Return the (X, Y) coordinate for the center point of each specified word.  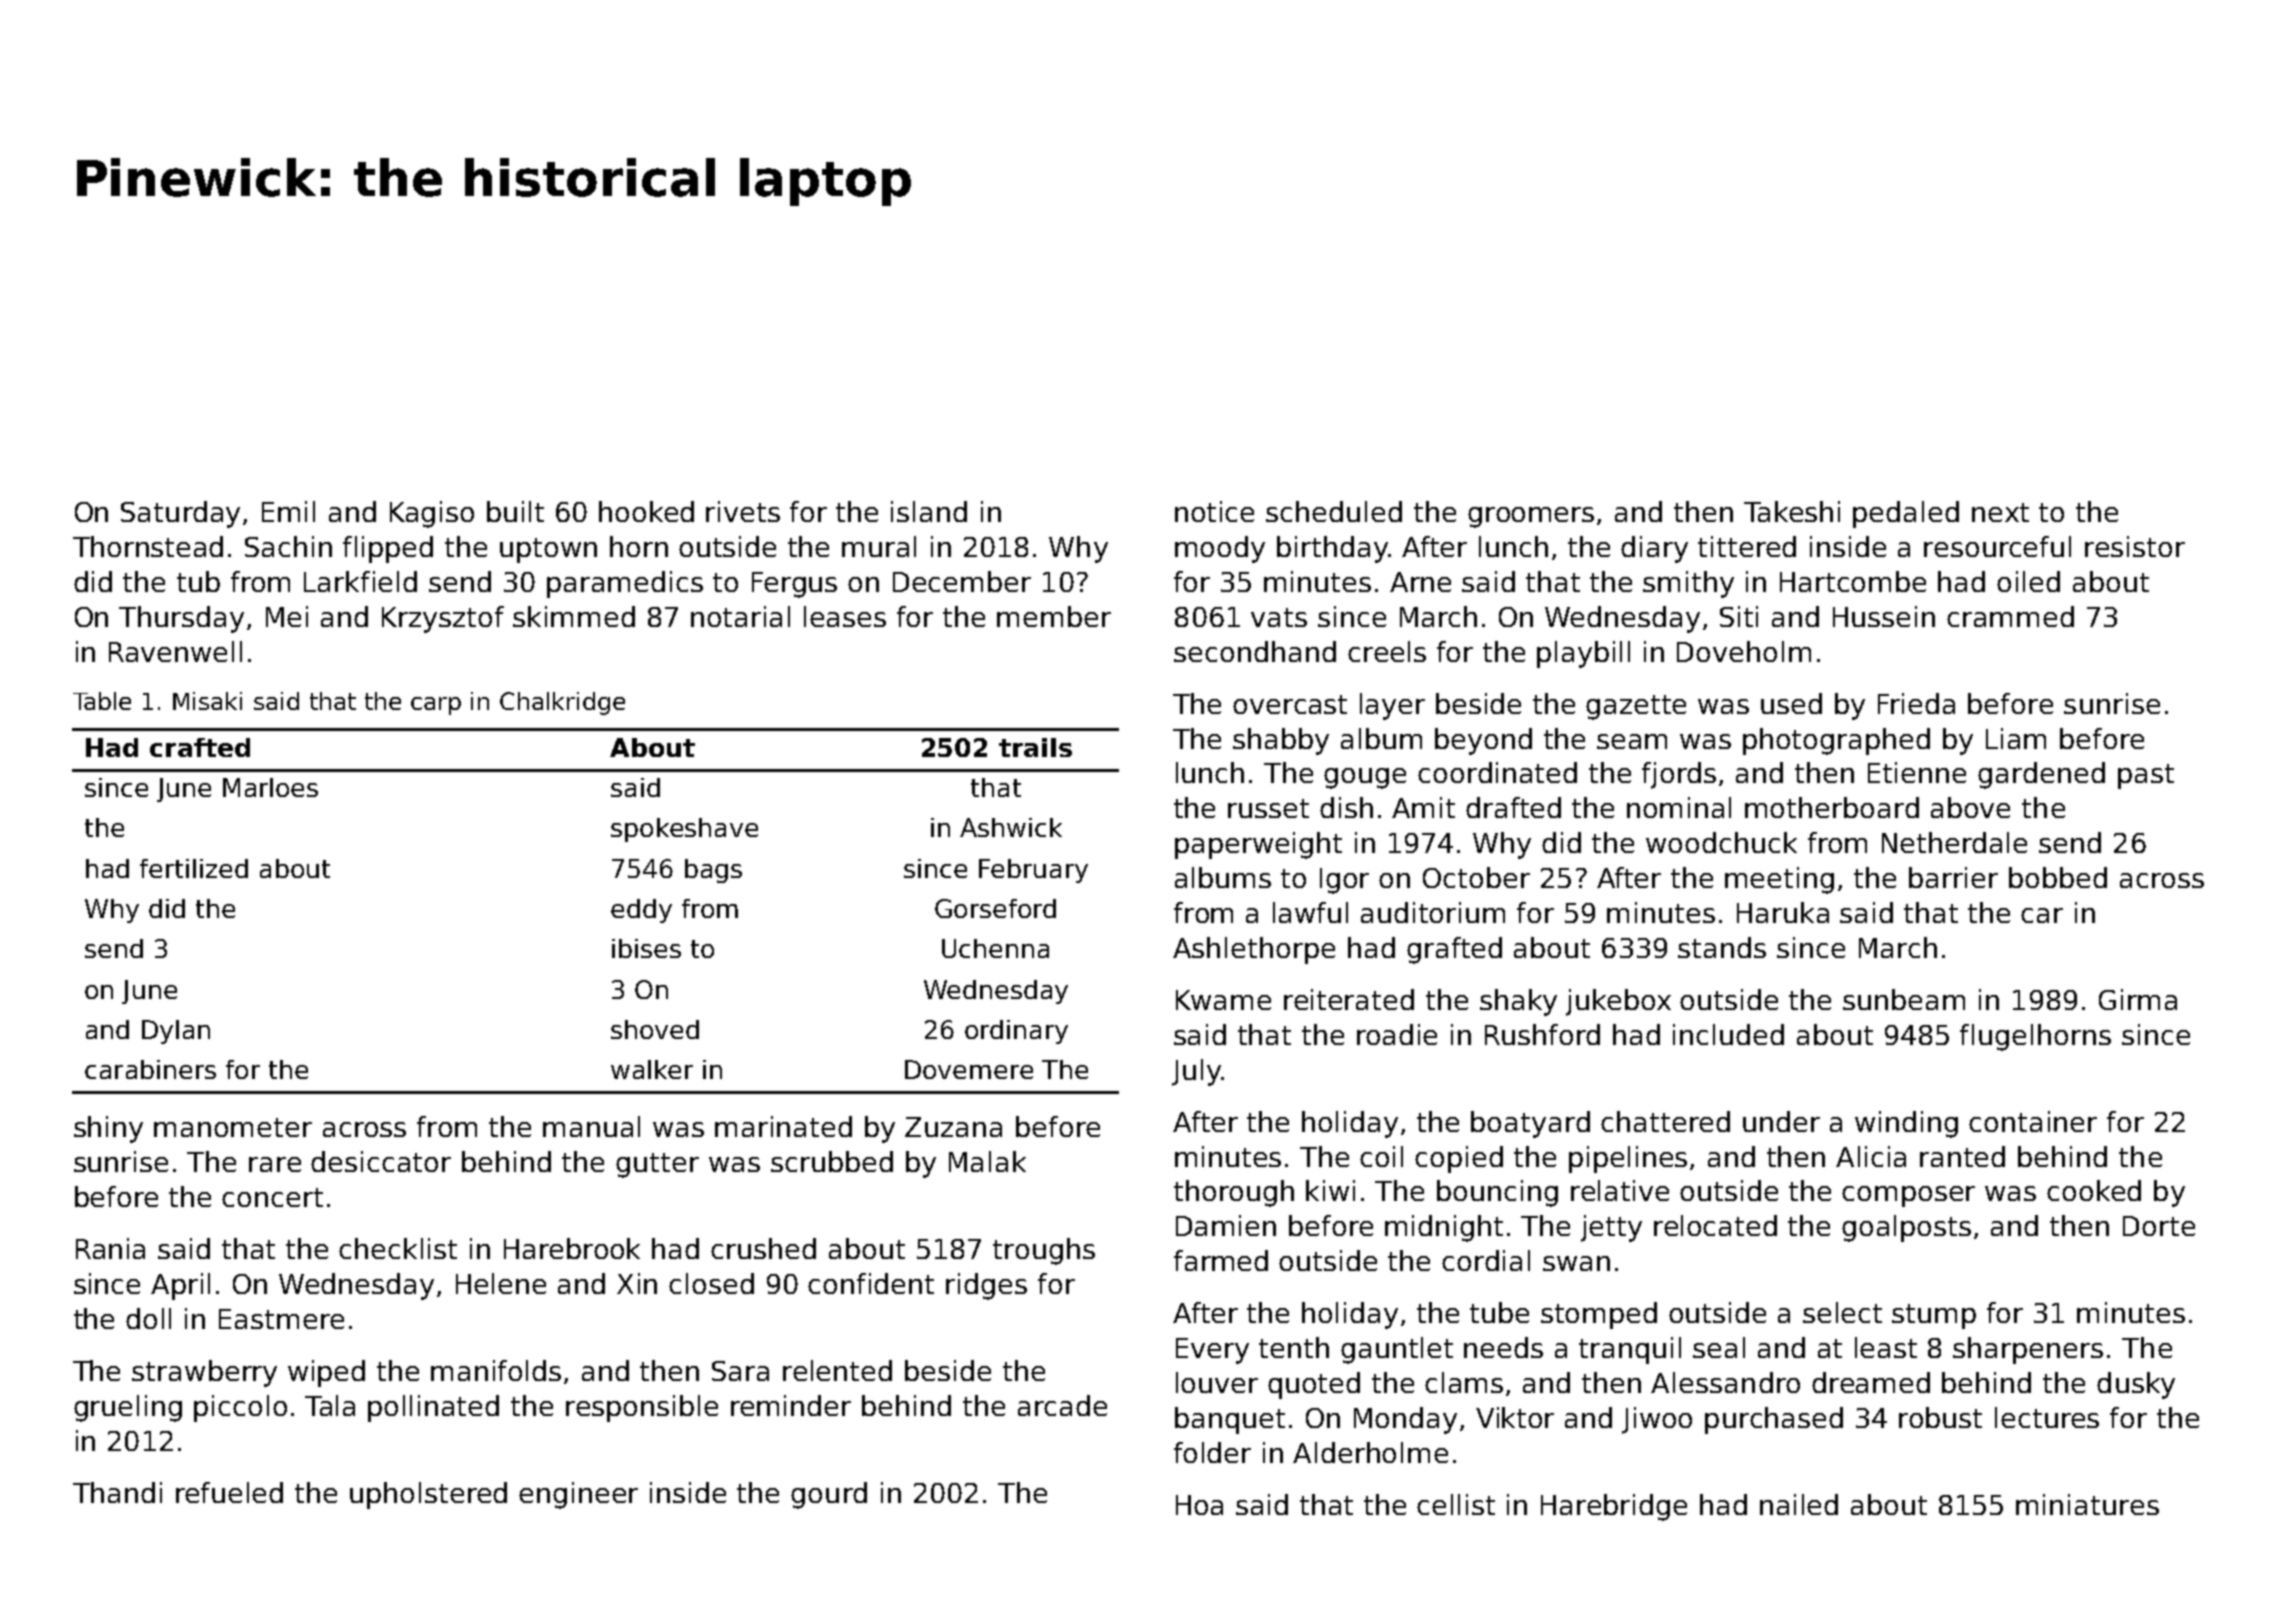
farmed (1221, 1260)
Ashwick (1011, 827)
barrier (1953, 877)
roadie (1397, 1034)
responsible (642, 1408)
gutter (657, 1165)
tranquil (1630, 1350)
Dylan (176, 1032)
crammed (2010, 616)
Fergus (794, 585)
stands (1722, 947)
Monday (1405, 1420)
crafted (200, 747)
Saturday (180, 514)
